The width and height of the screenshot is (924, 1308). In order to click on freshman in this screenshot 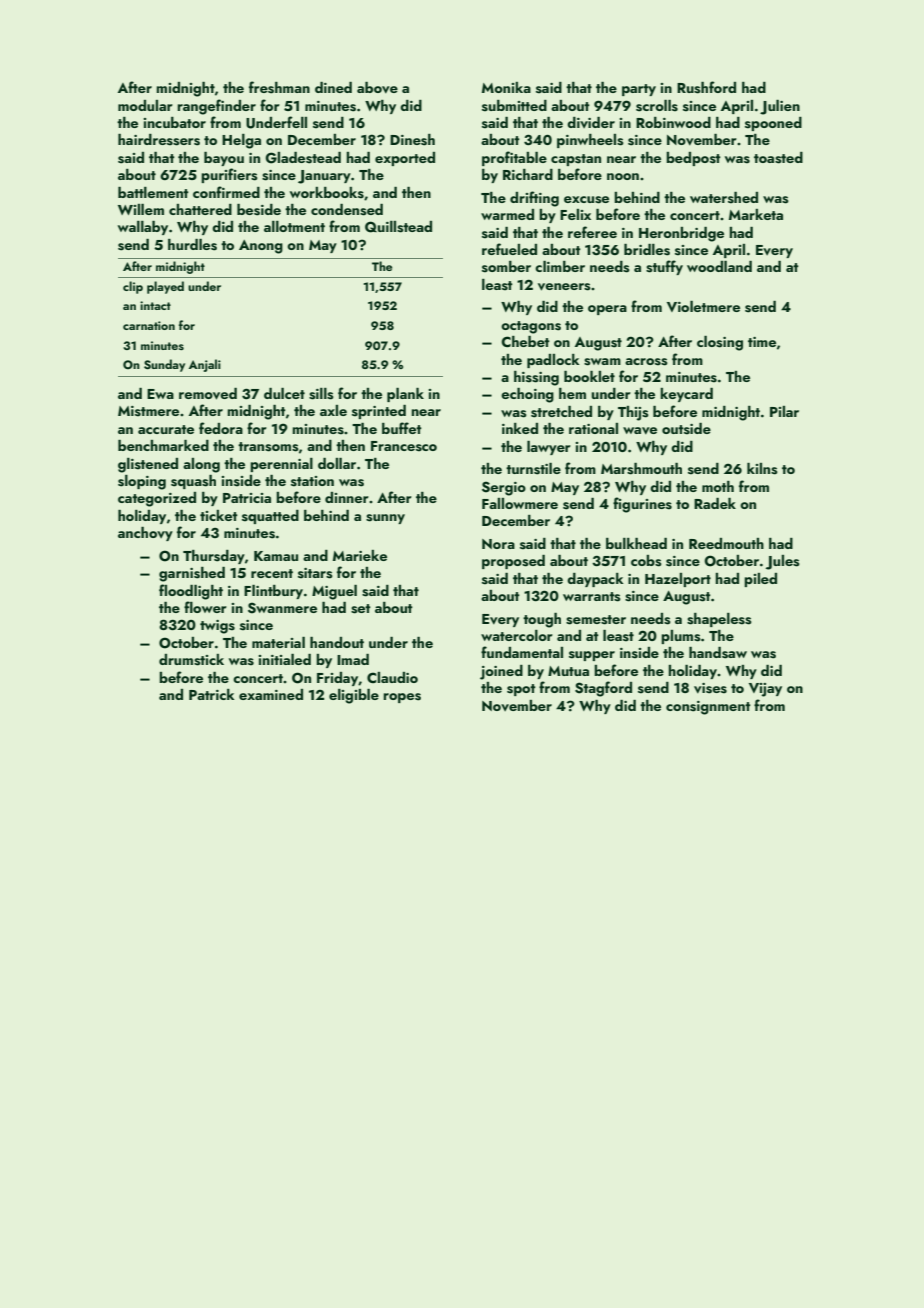, I will do `click(279, 87)`.
